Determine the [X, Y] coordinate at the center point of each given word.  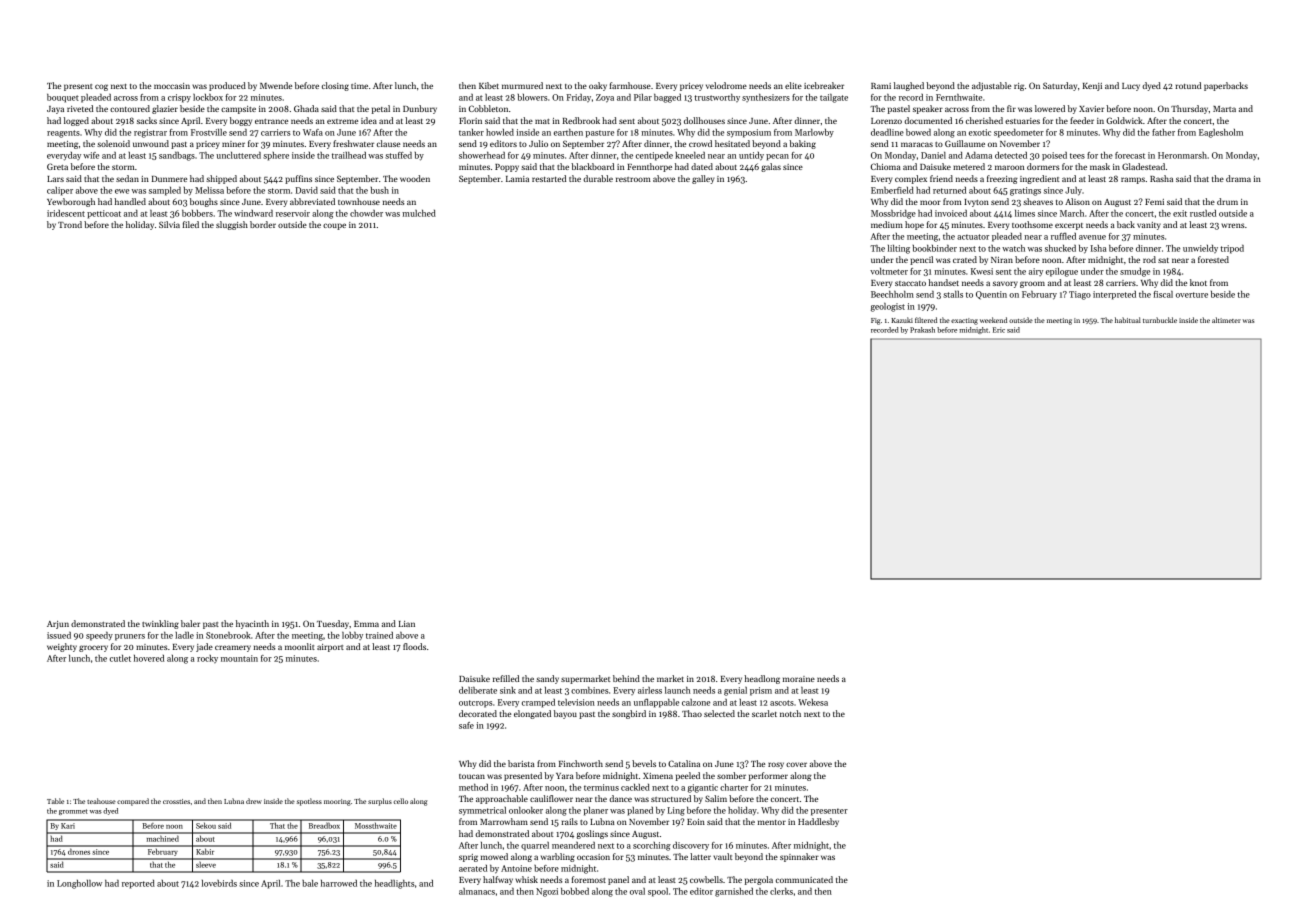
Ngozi [547, 892]
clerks [781, 891]
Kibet [489, 85]
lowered [1050, 108]
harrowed [339, 883]
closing [335, 86]
